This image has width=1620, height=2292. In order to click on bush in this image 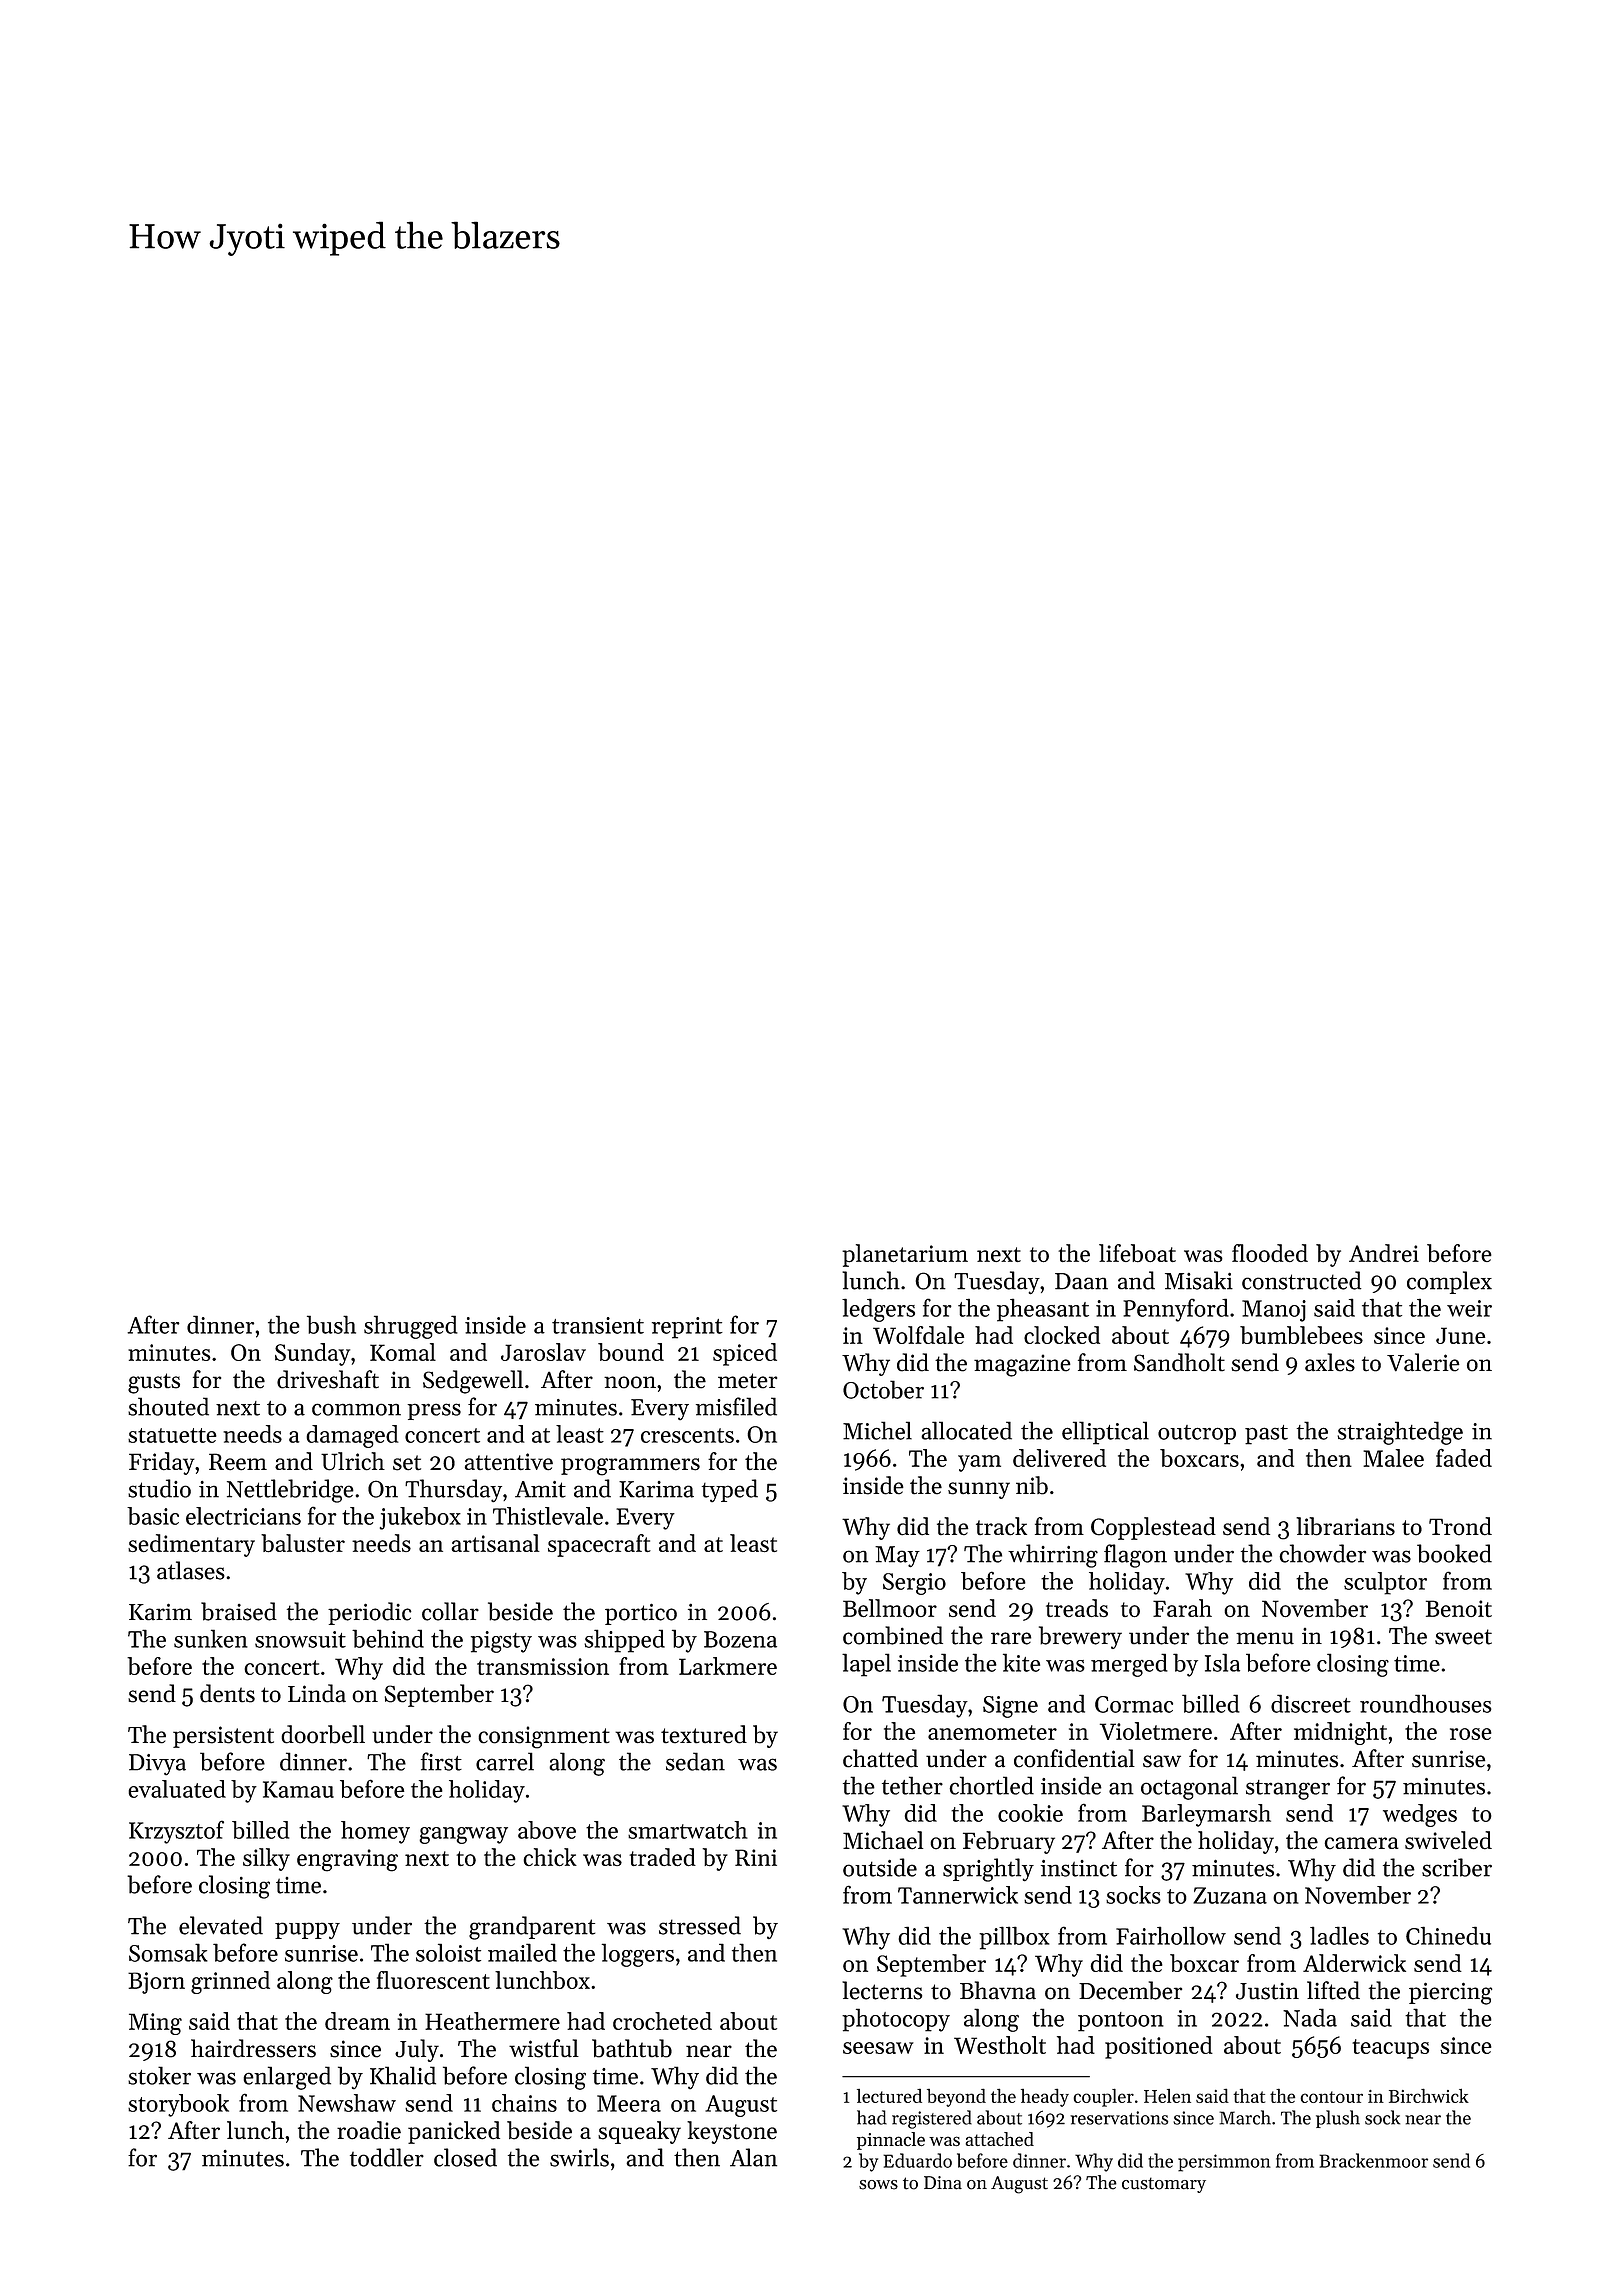, I will do `click(331, 1324)`.
